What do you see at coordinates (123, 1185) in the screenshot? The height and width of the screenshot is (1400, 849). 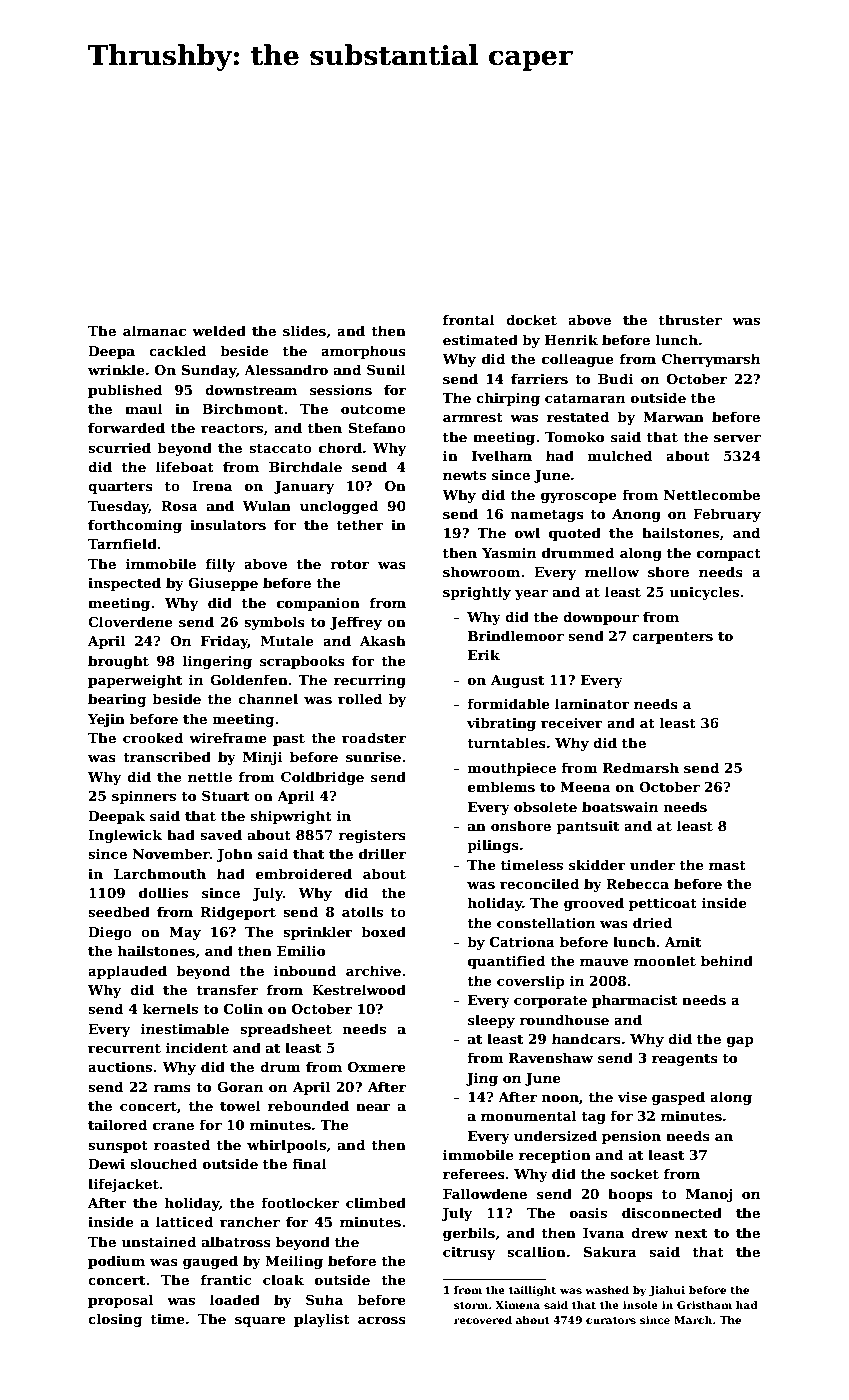 I see `lifejacket` at bounding box center [123, 1185].
